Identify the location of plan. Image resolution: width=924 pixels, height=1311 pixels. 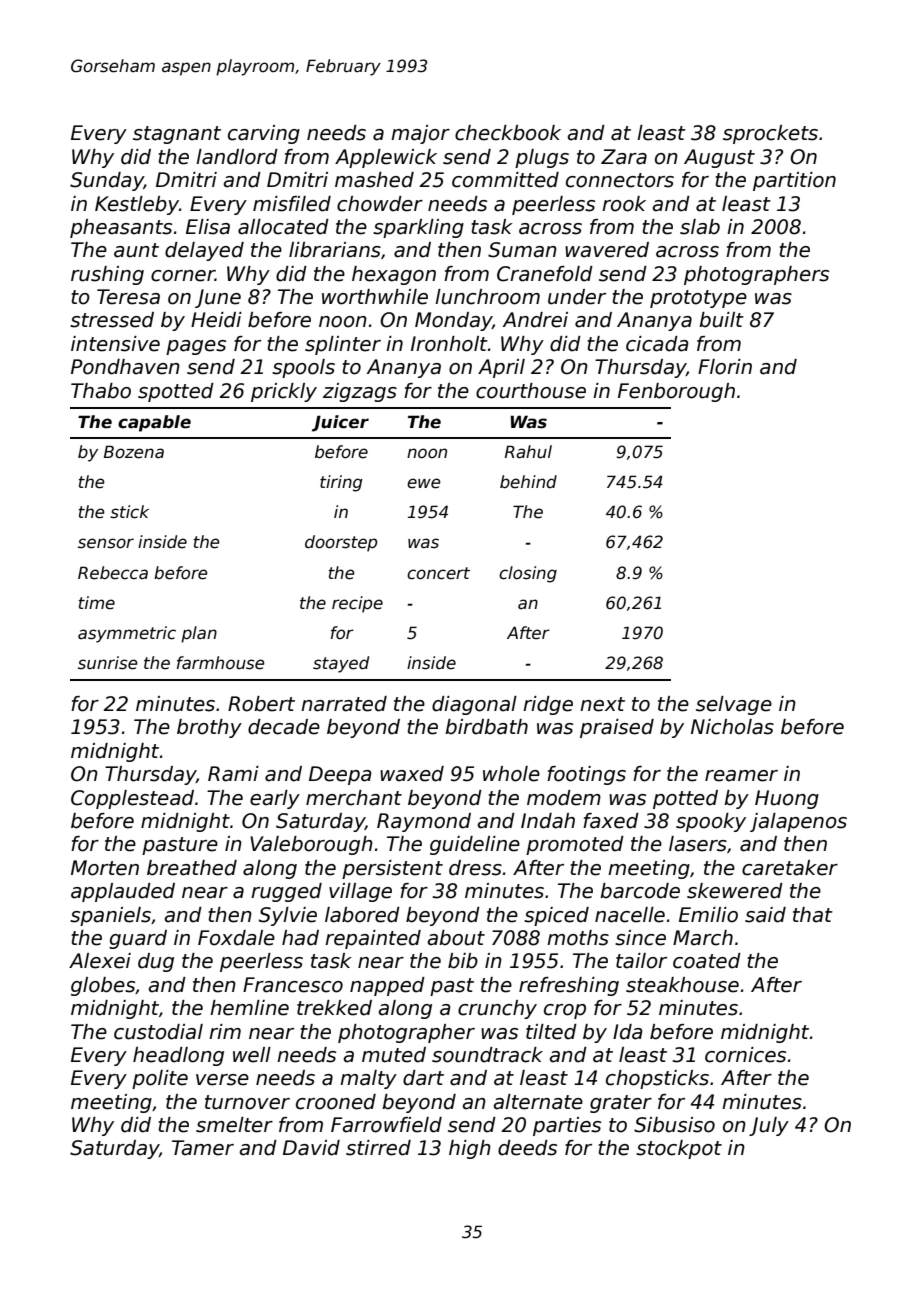
(199, 634).
